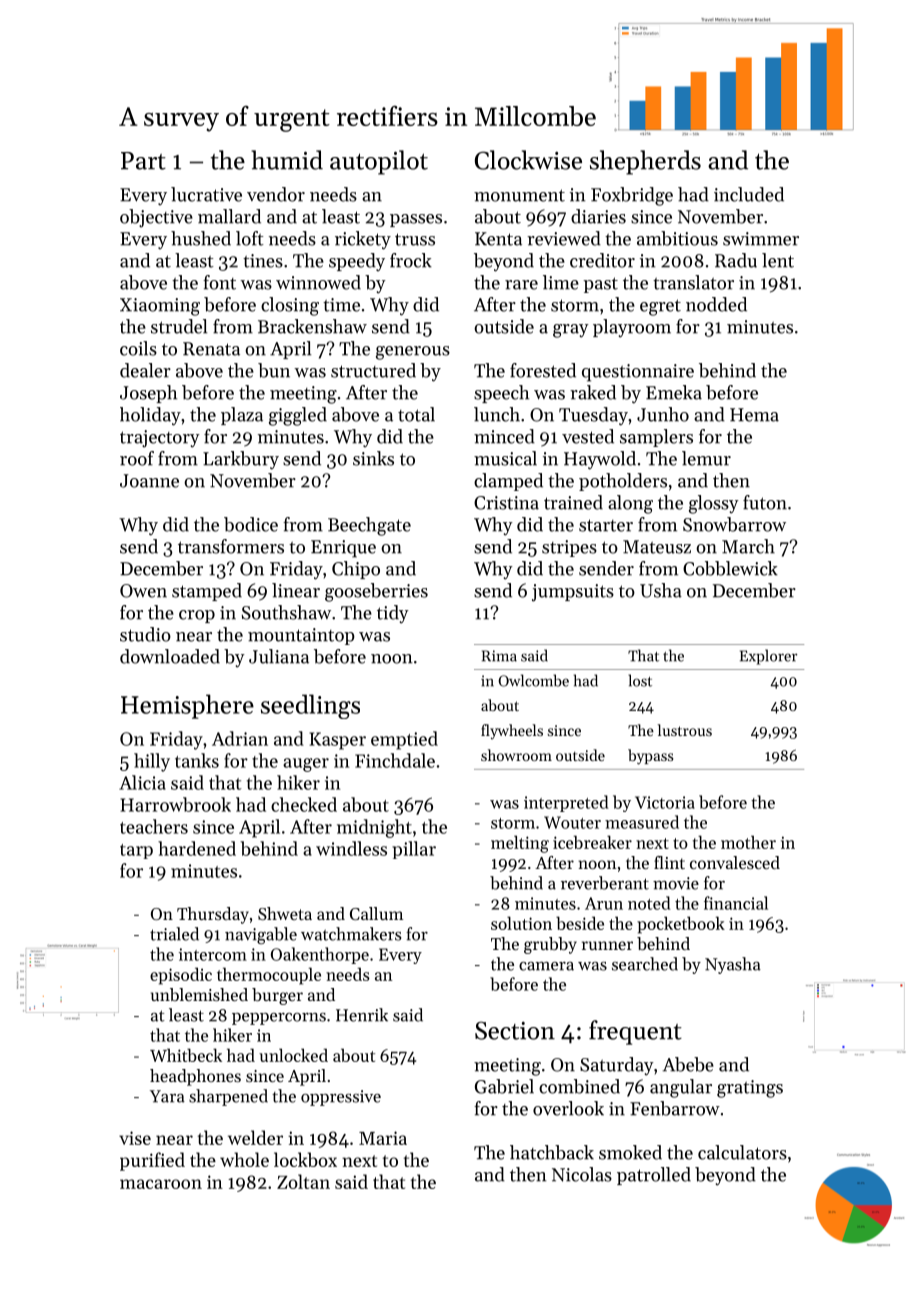  Describe the element at coordinates (187, 706) in the screenshot. I see `Hemisphere` at that location.
